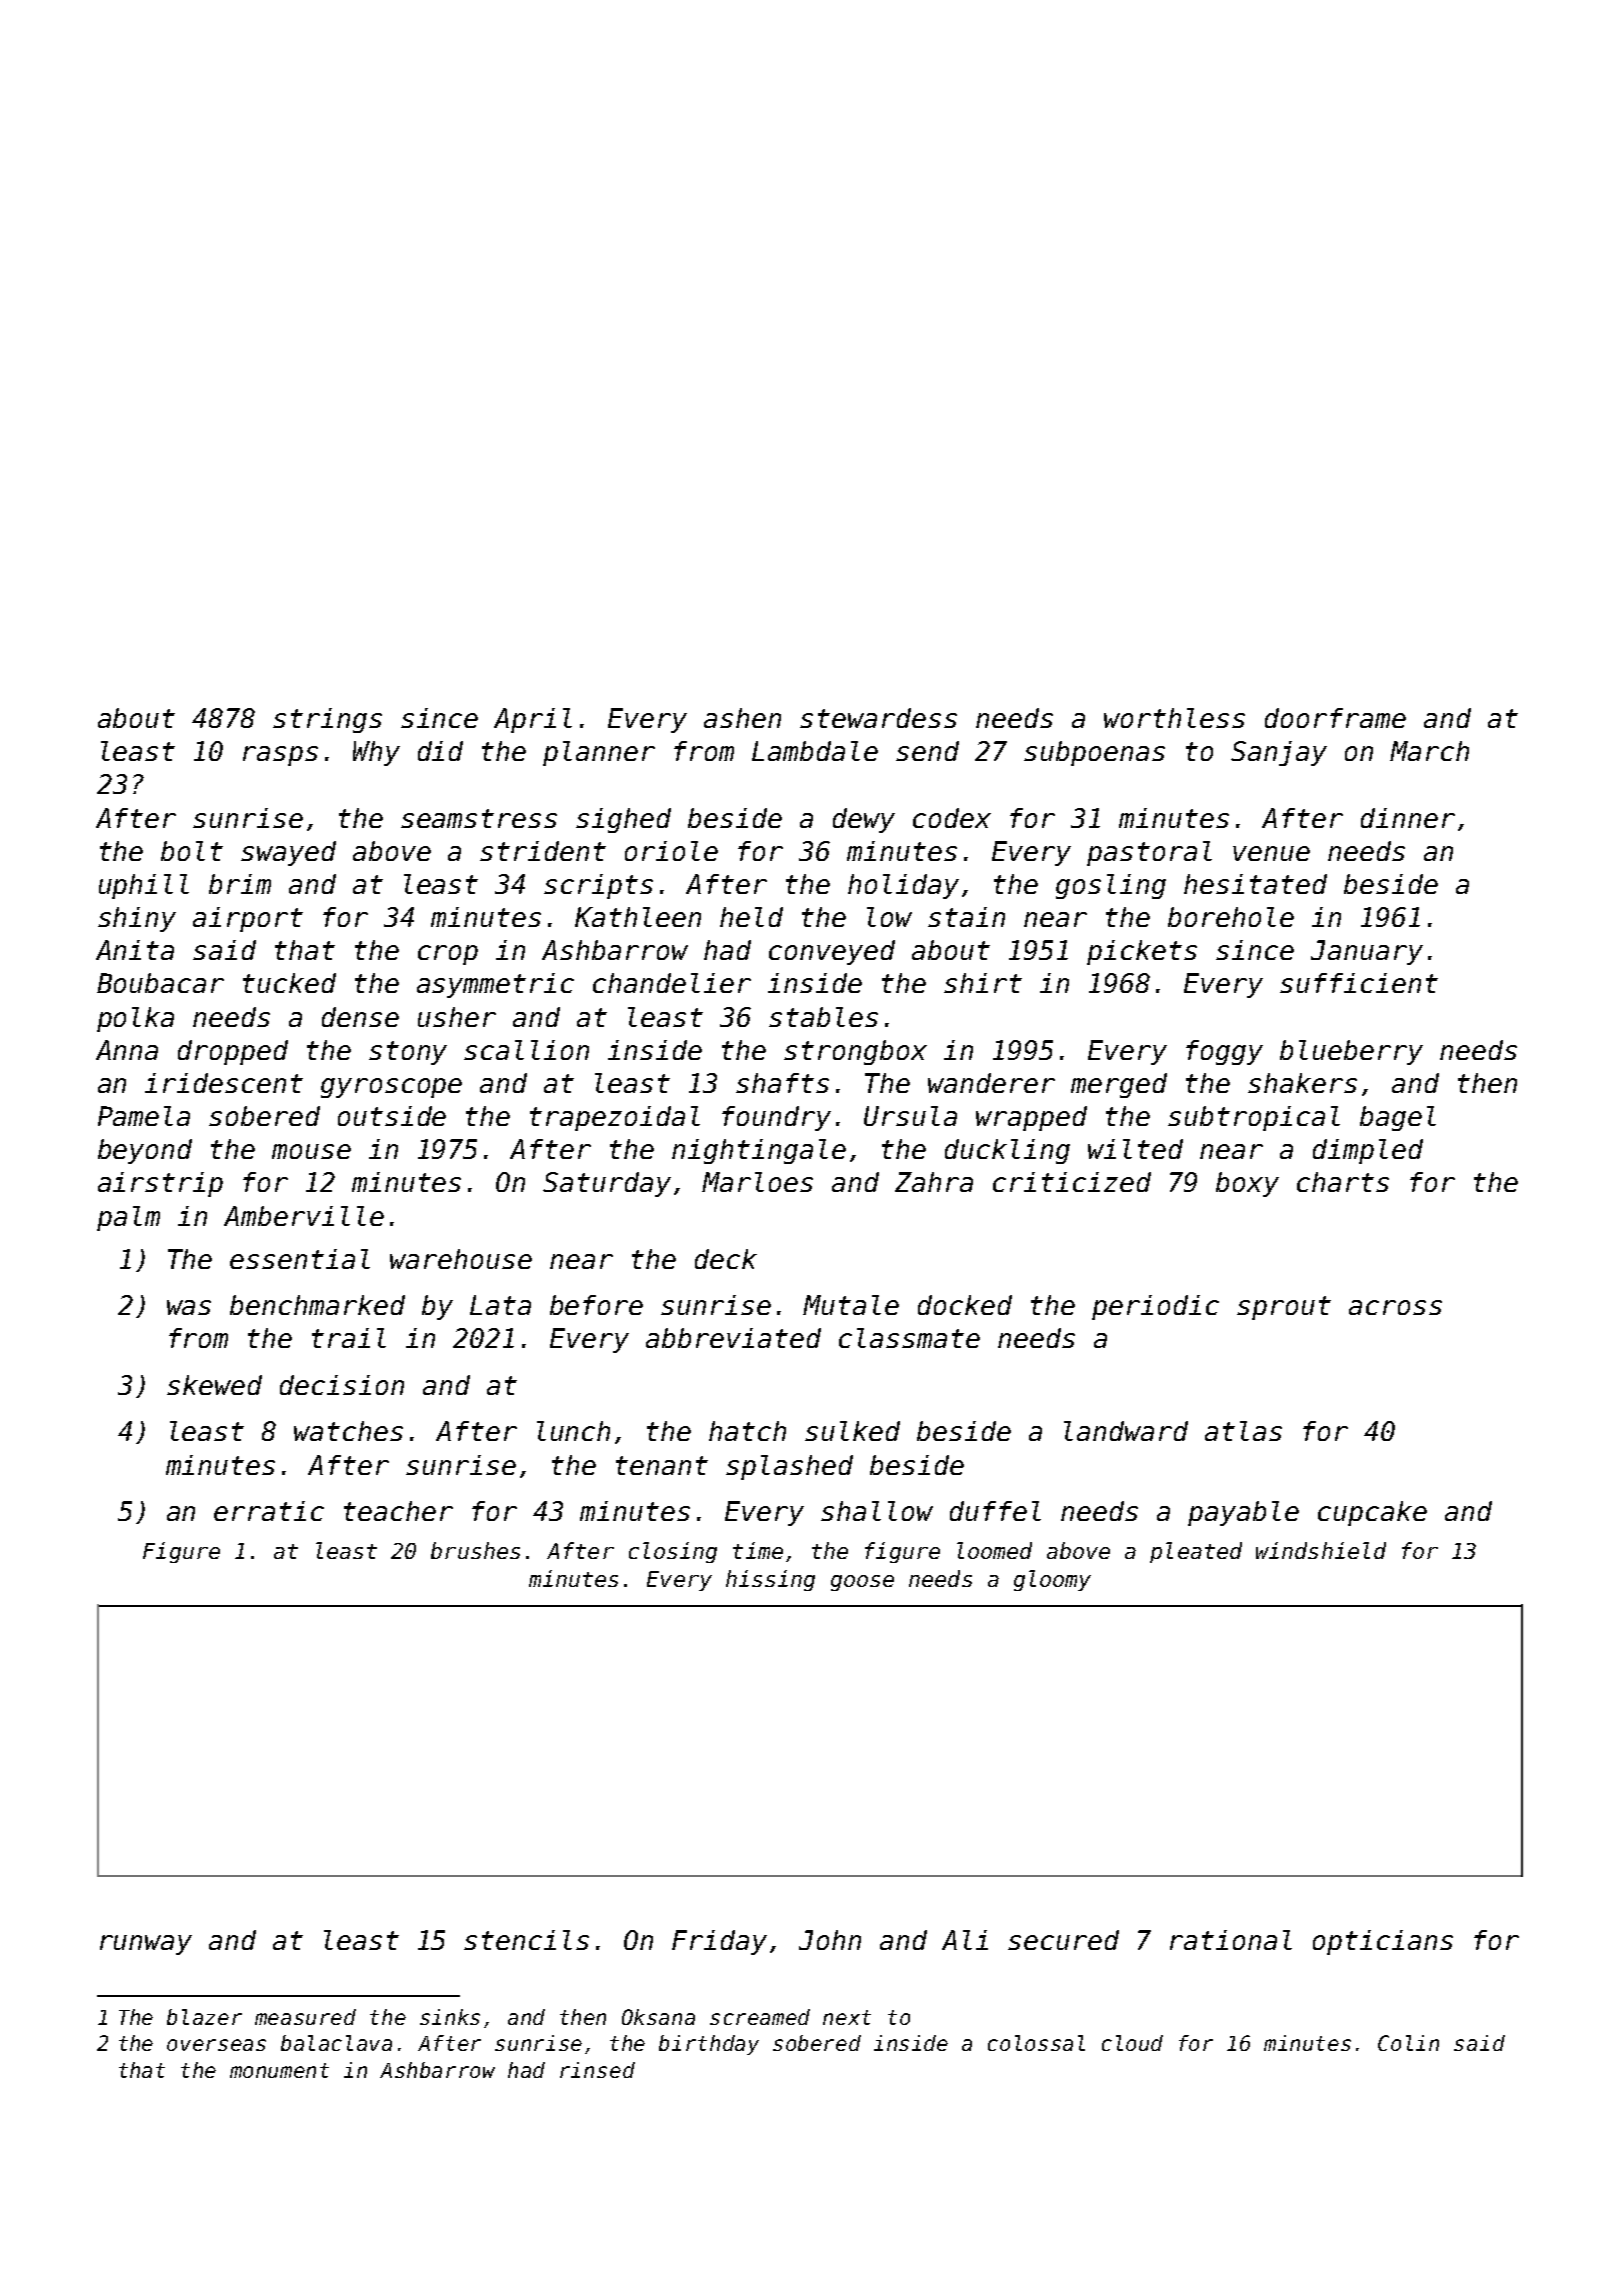 This screenshot has width=1620, height=2292. Describe the element at coordinates (327, 720) in the screenshot. I see `strings` at that location.
